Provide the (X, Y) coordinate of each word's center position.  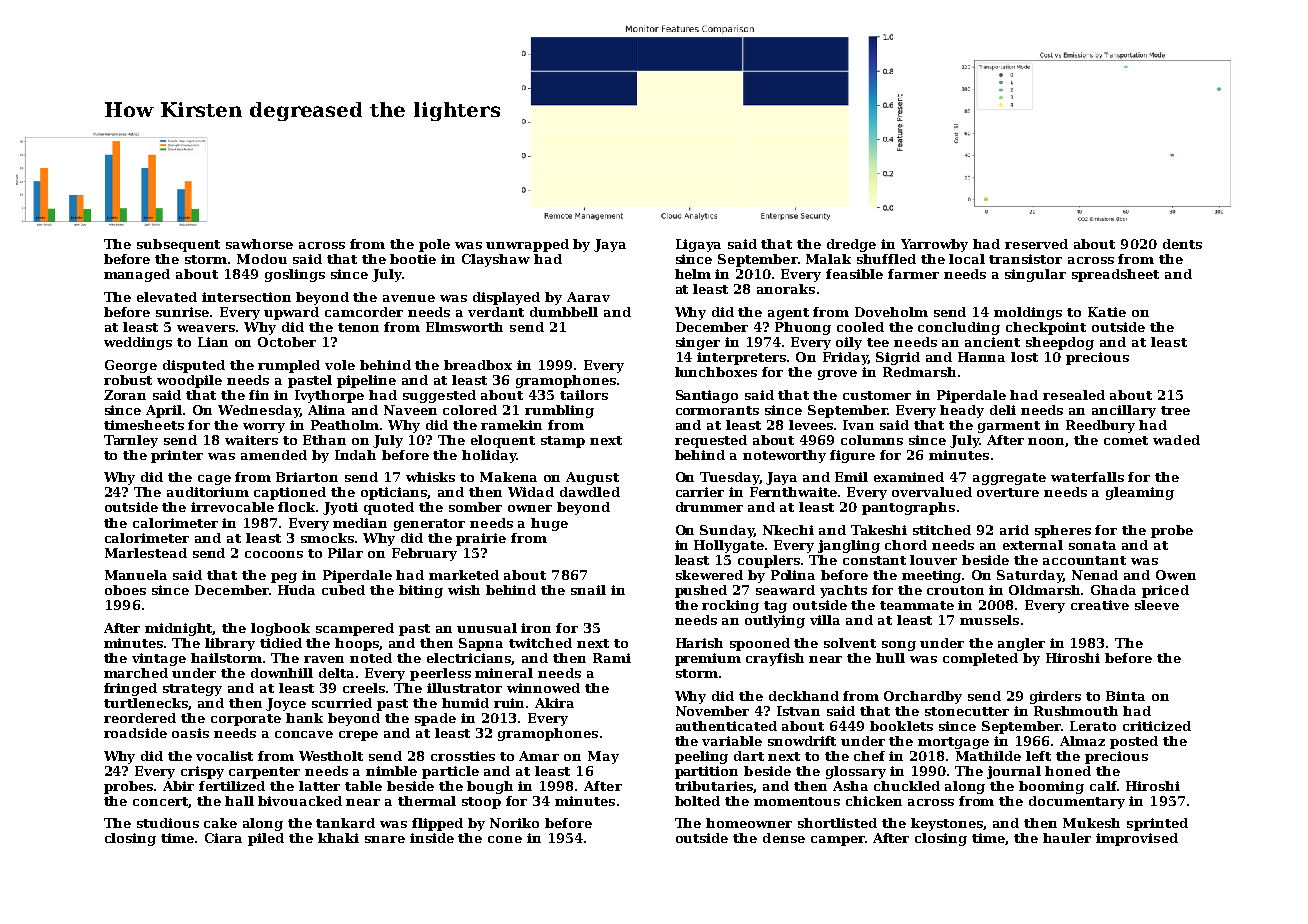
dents (1182, 244)
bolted (697, 801)
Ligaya (698, 245)
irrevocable (232, 507)
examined (909, 477)
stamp (563, 442)
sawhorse (259, 244)
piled (266, 839)
